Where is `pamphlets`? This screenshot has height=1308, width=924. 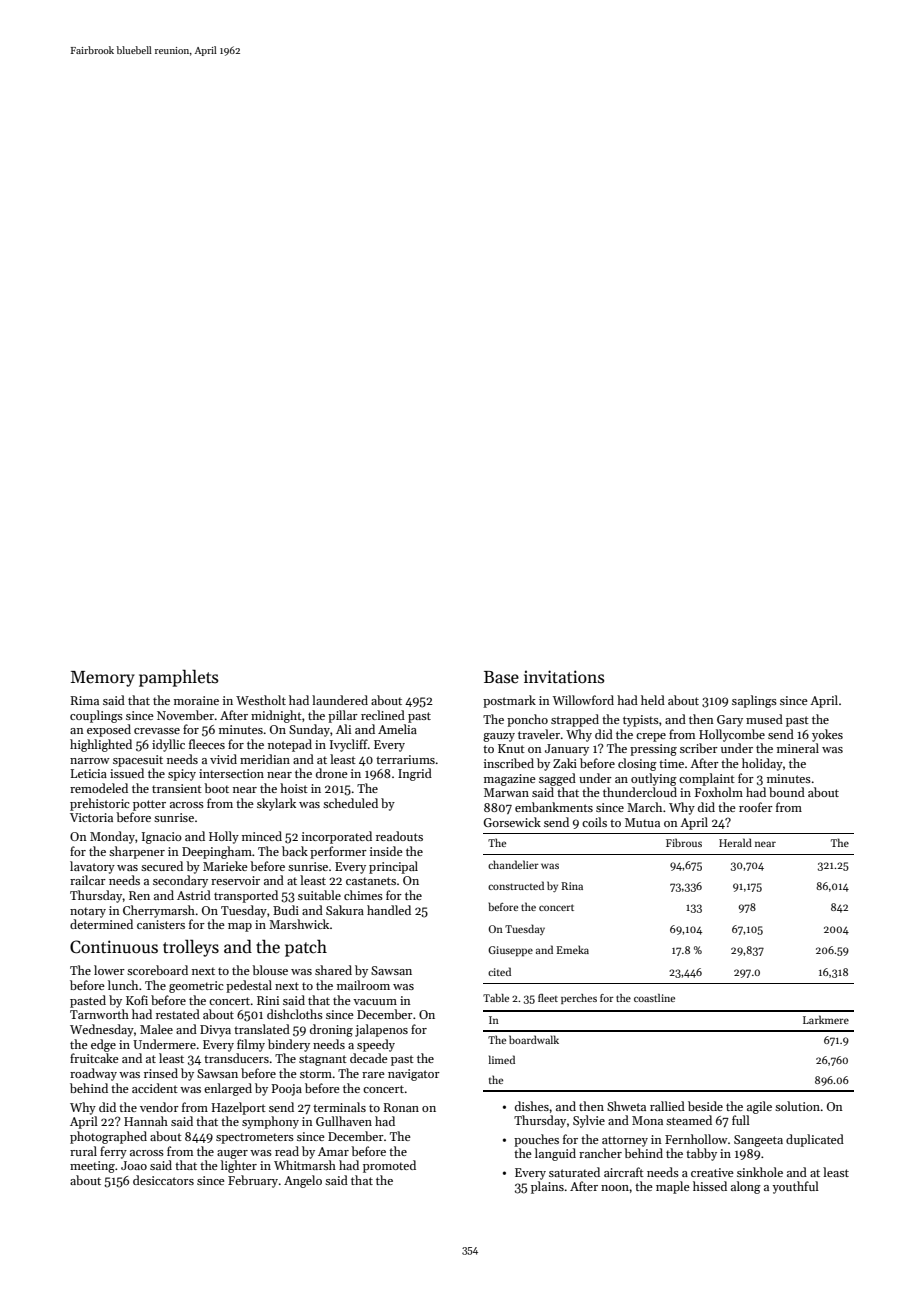
pamphlets is located at coordinates (179, 678).
